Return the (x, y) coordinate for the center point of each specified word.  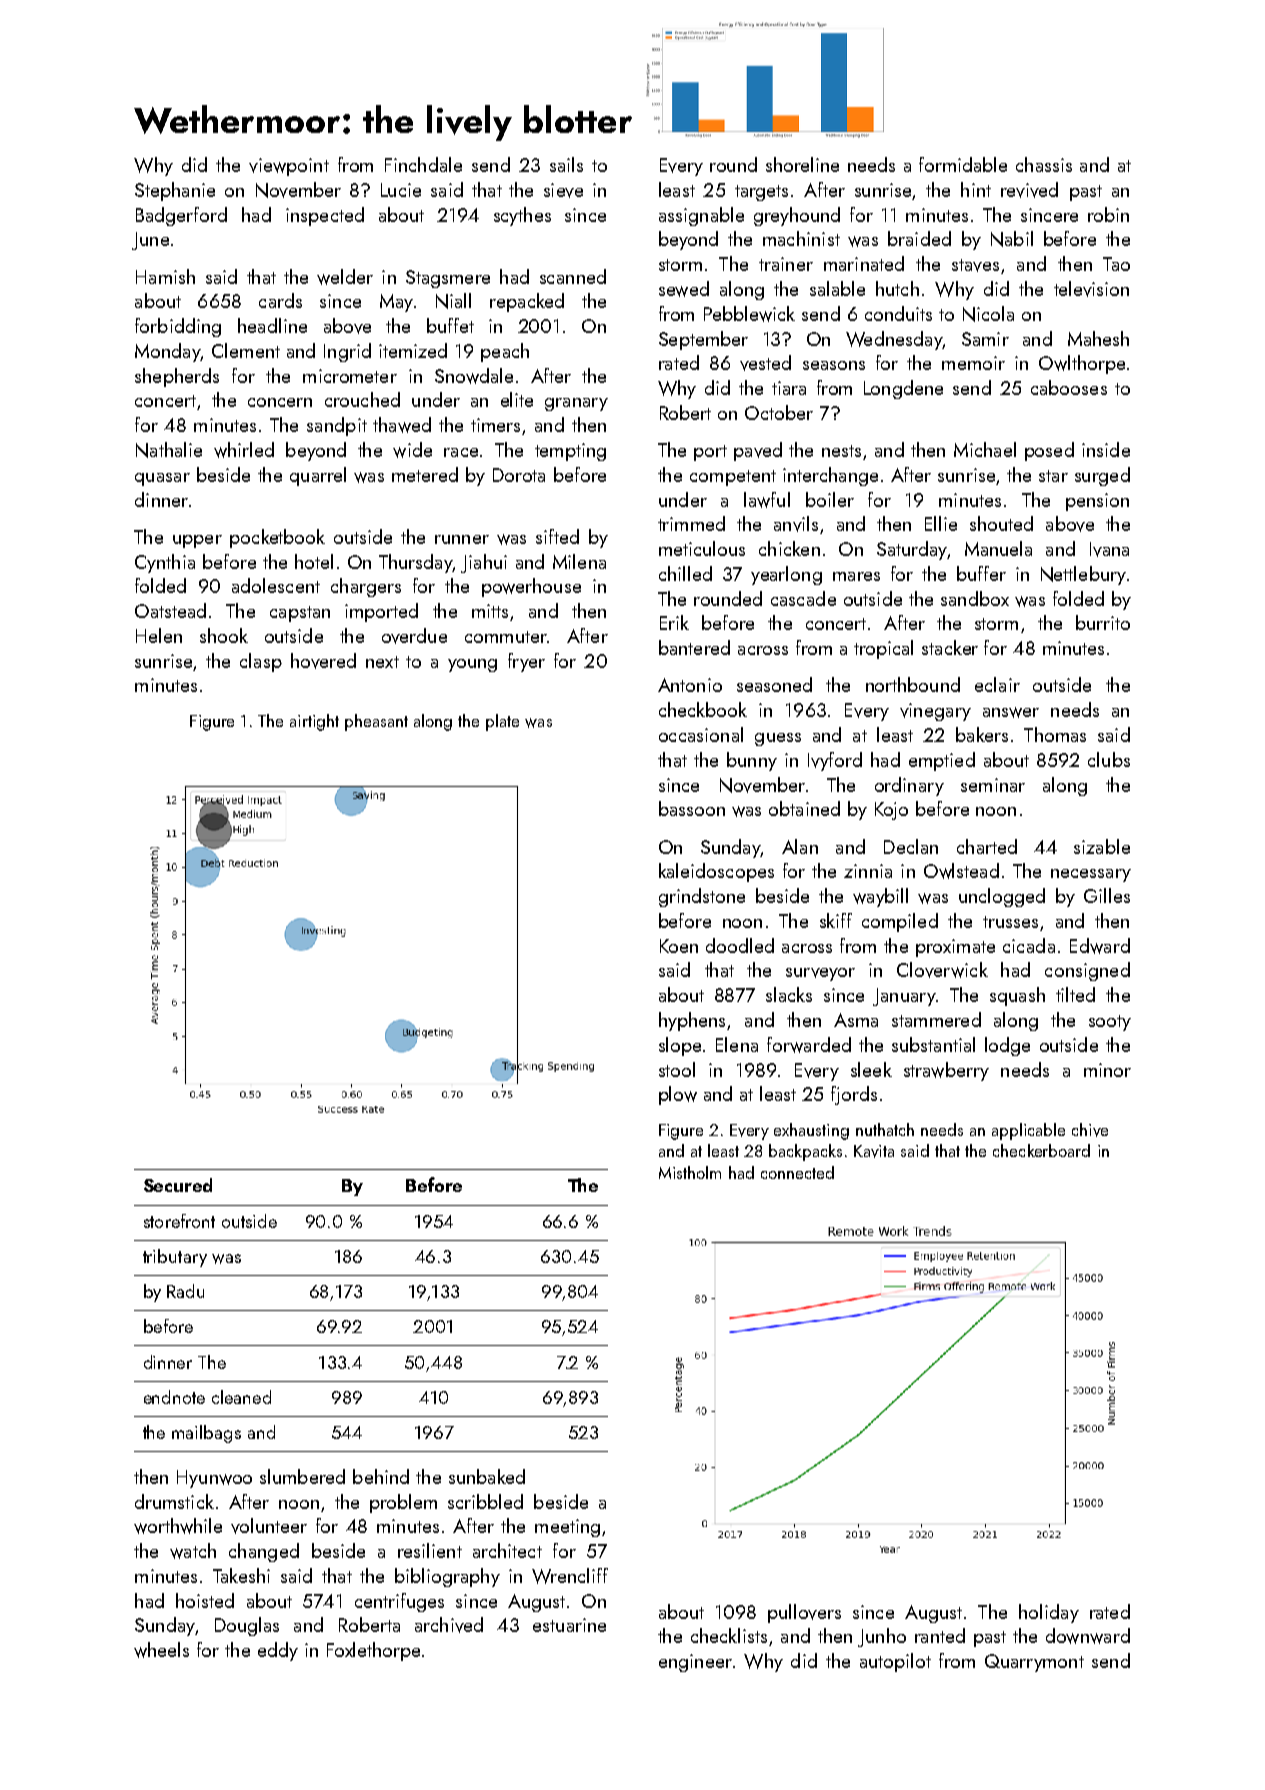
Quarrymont (1034, 1663)
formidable (963, 164)
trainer (786, 264)
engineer (695, 1663)
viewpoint (289, 167)
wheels (161, 1650)
